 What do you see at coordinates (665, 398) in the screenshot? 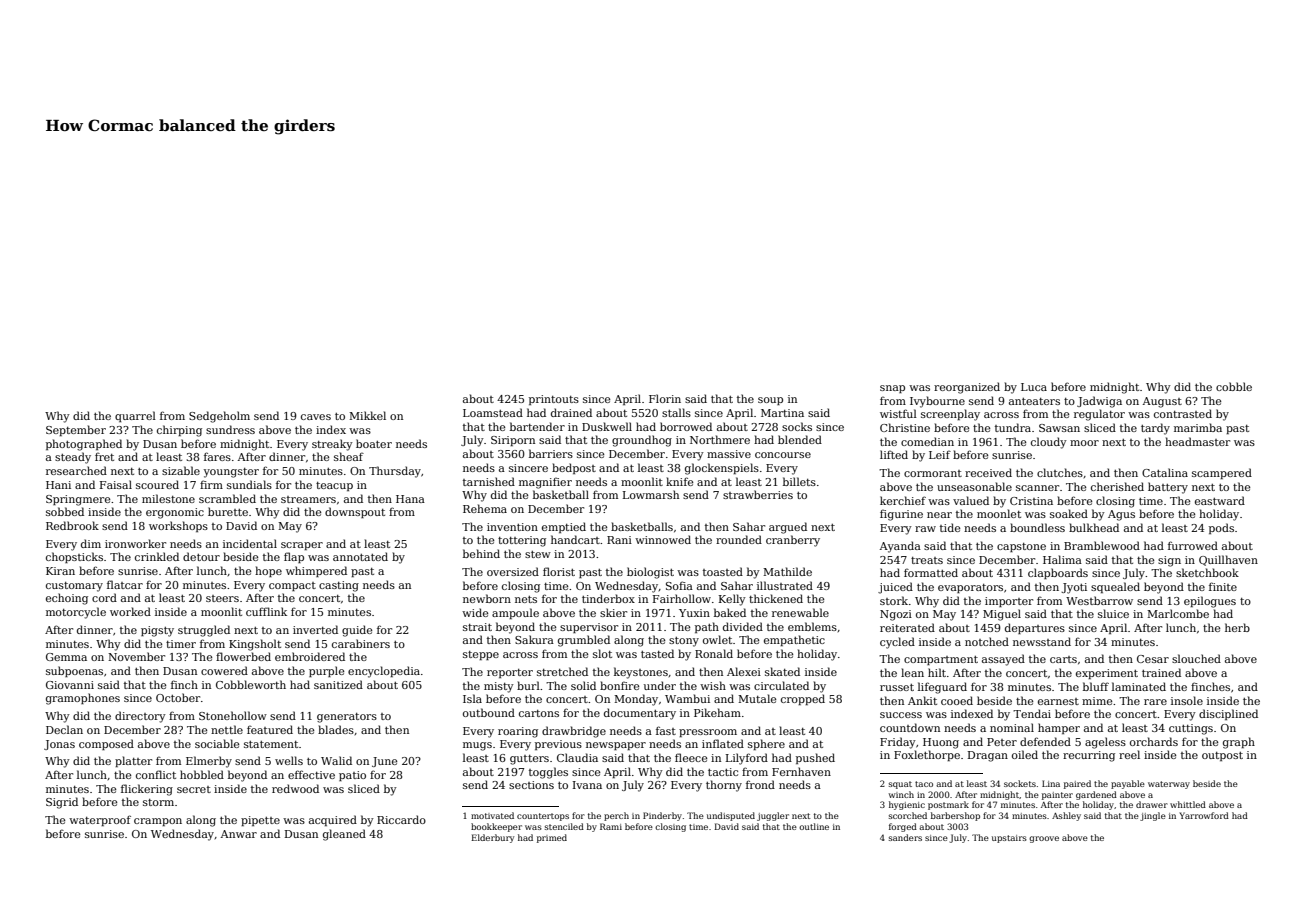
I see `Florin` at bounding box center [665, 398].
